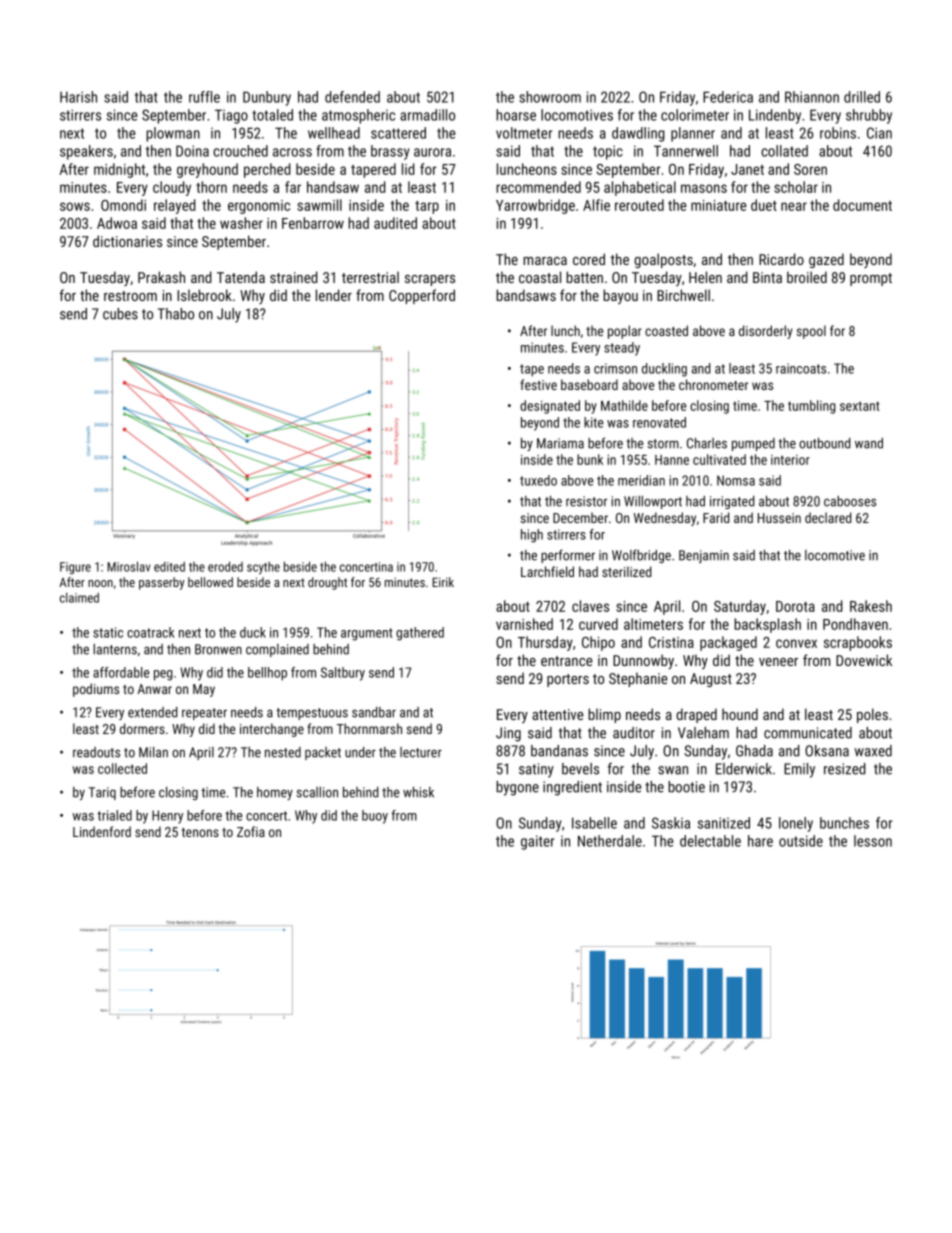  Describe the element at coordinates (176, 314) in the document. I see `Thabo` at that location.
